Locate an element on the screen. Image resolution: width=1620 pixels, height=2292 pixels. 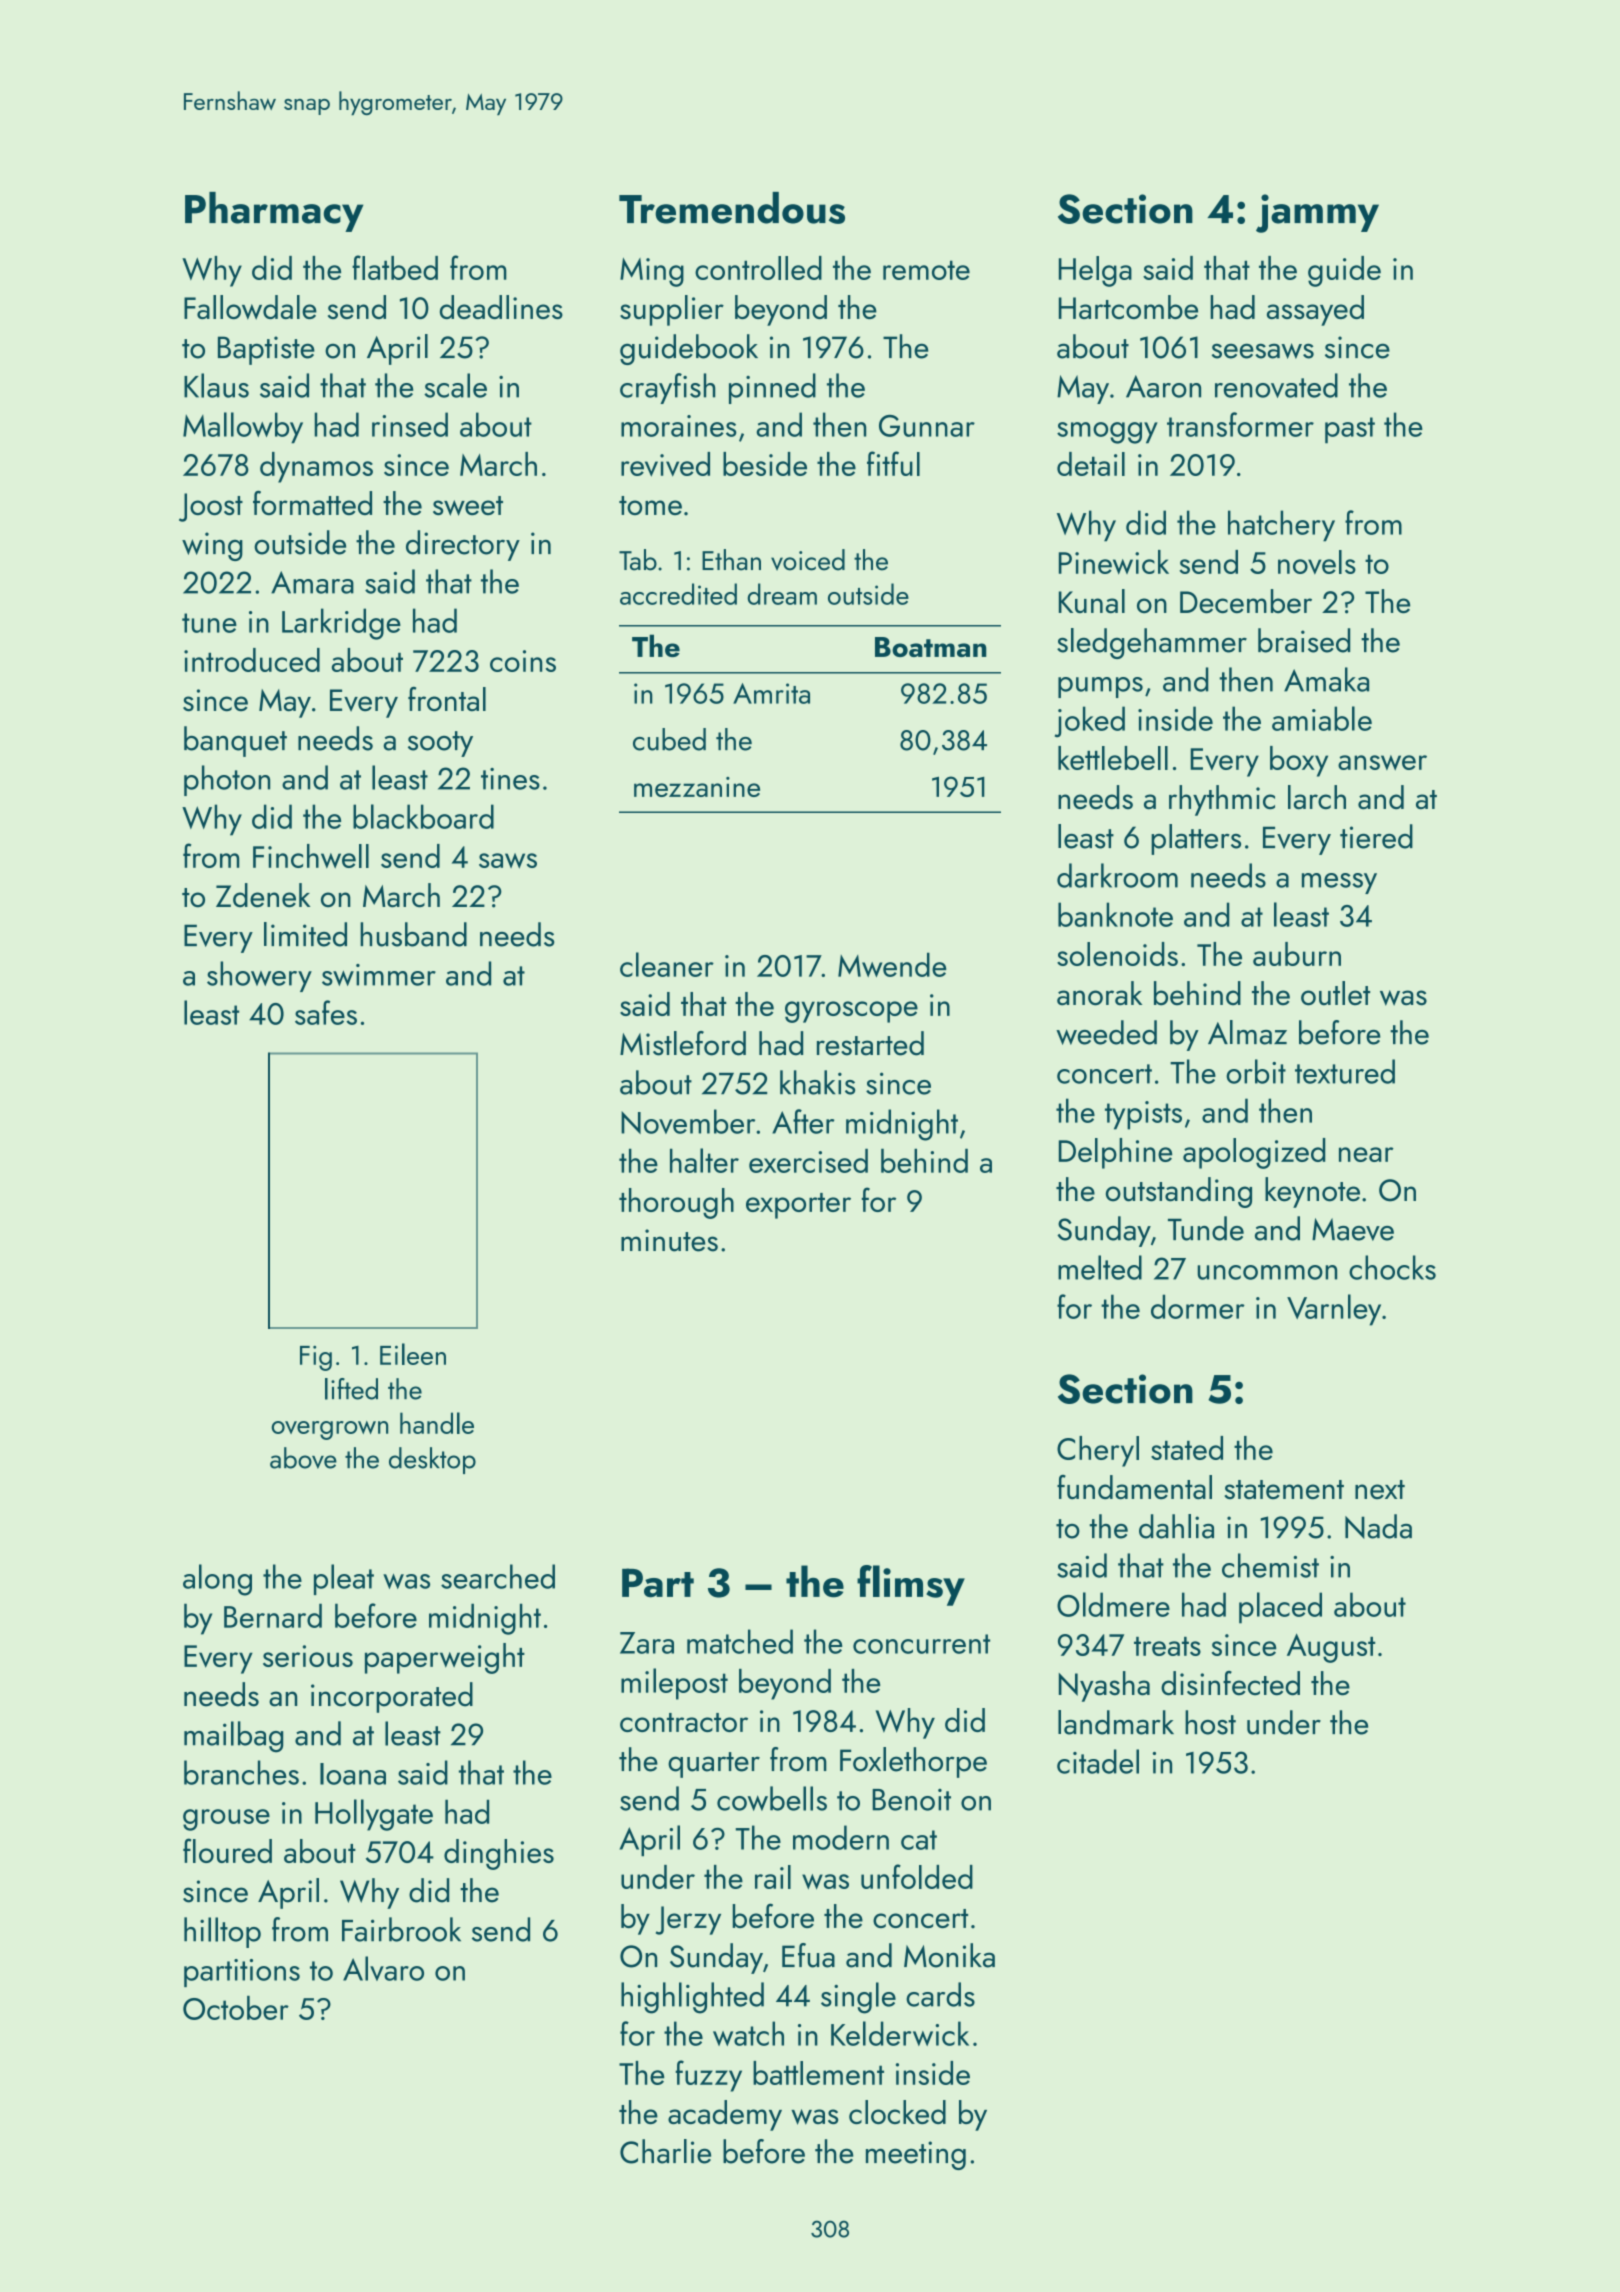
dormer is located at coordinates (1198, 1306).
